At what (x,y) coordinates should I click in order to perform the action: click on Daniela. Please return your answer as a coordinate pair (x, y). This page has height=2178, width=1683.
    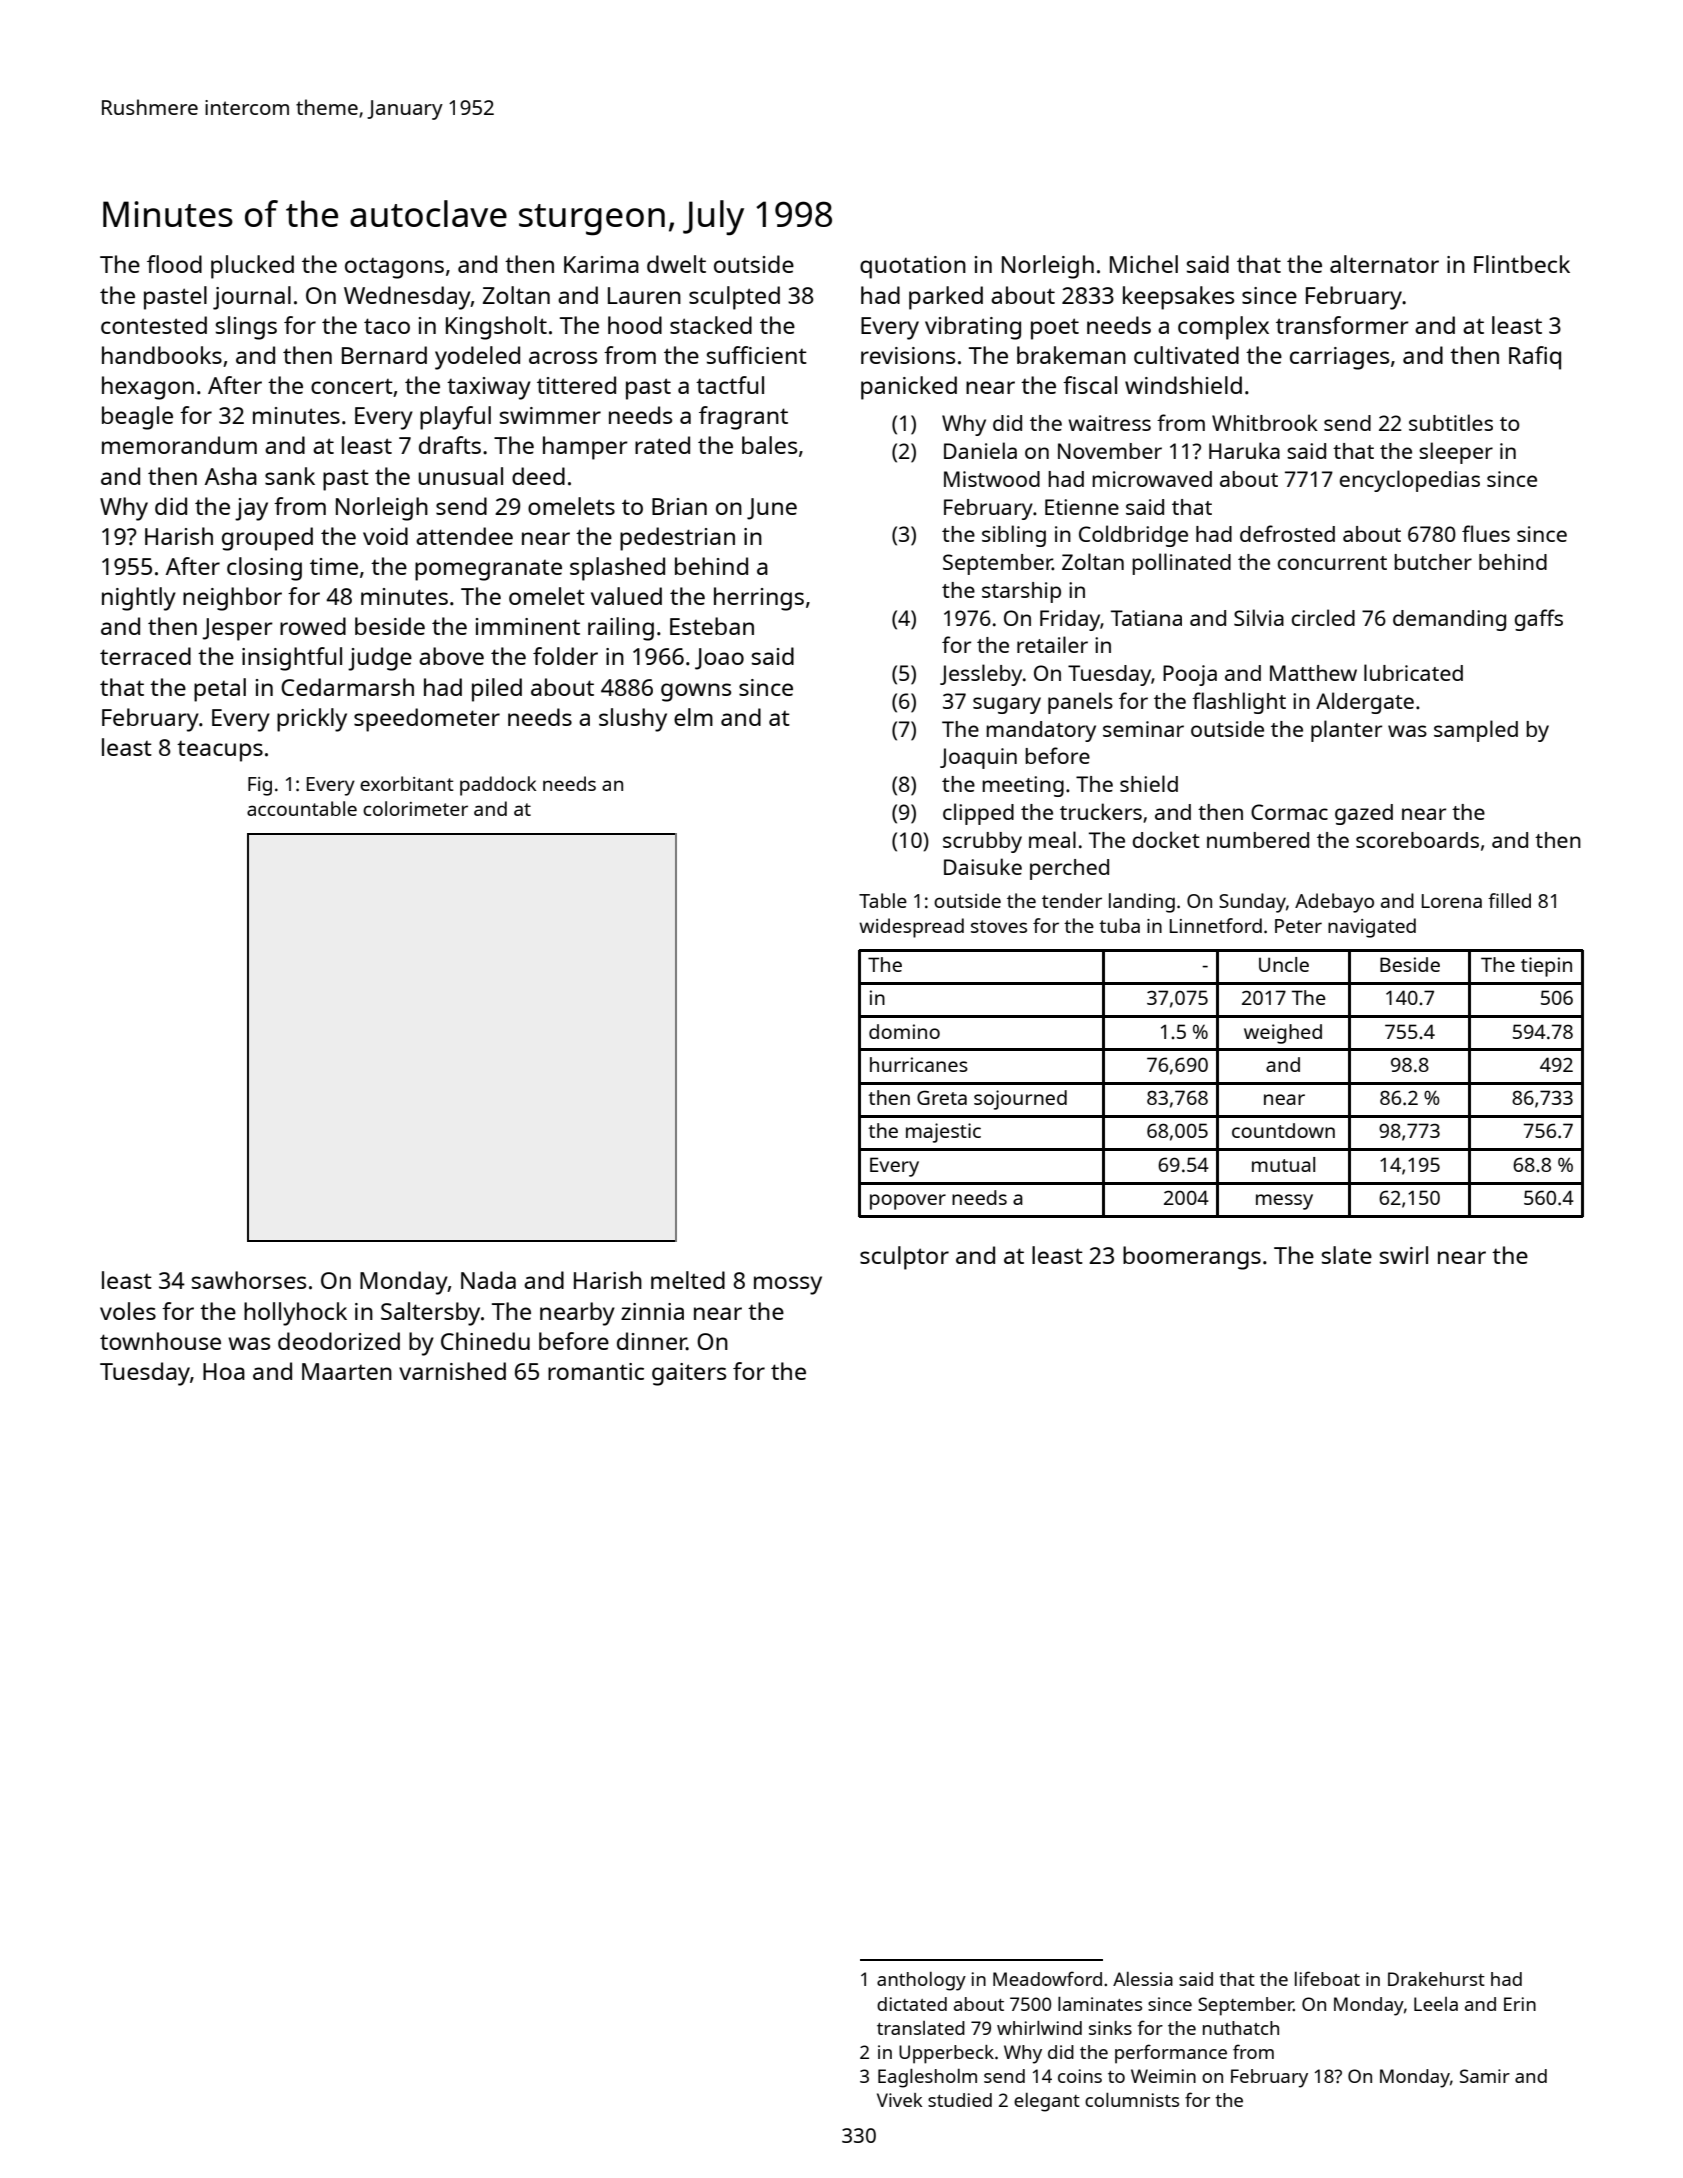
    Looking at the image, I should click on (980, 450).
